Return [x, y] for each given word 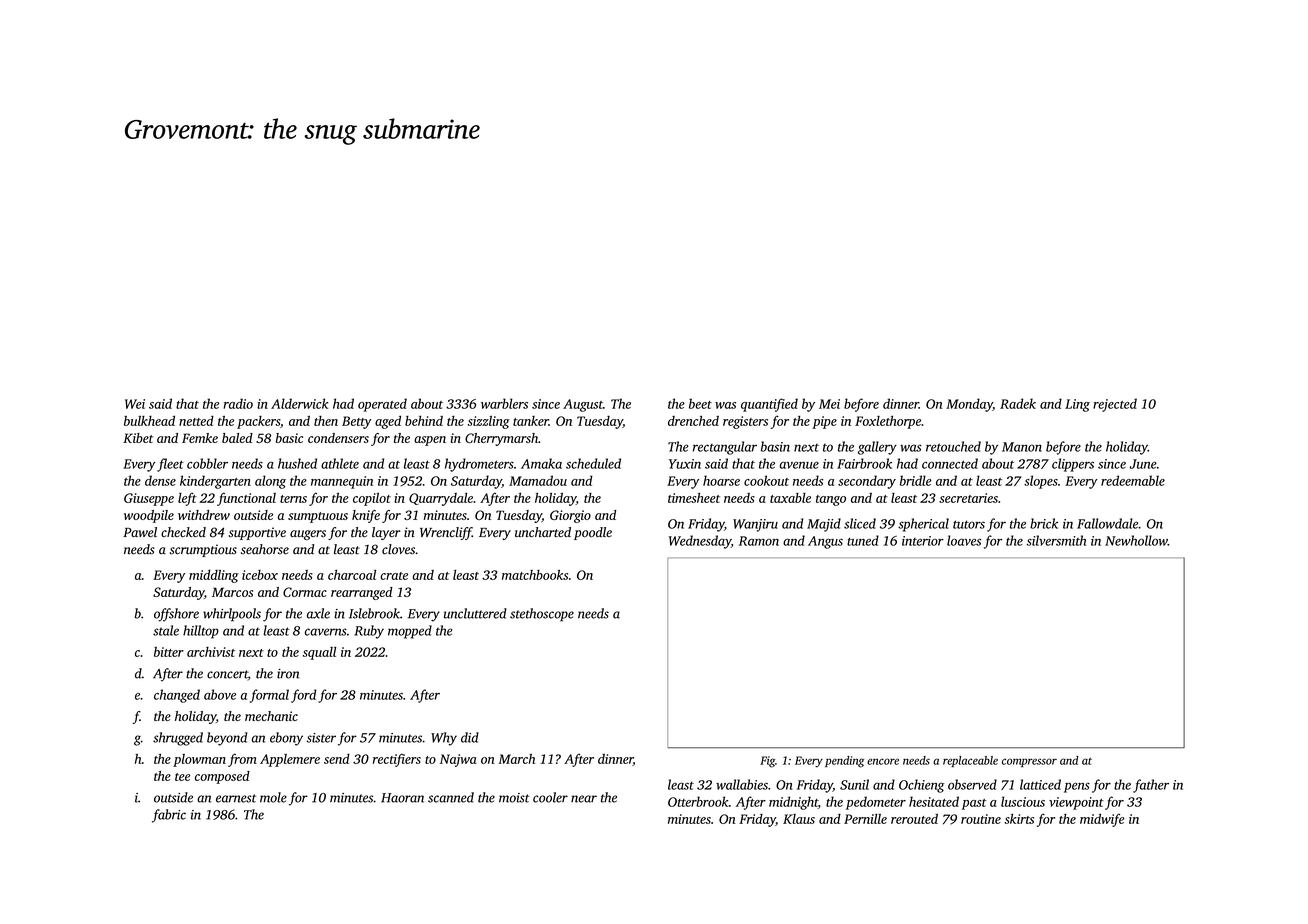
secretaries [968, 498]
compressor [1029, 762]
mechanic [271, 716]
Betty [357, 422]
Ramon [759, 541]
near [584, 799]
